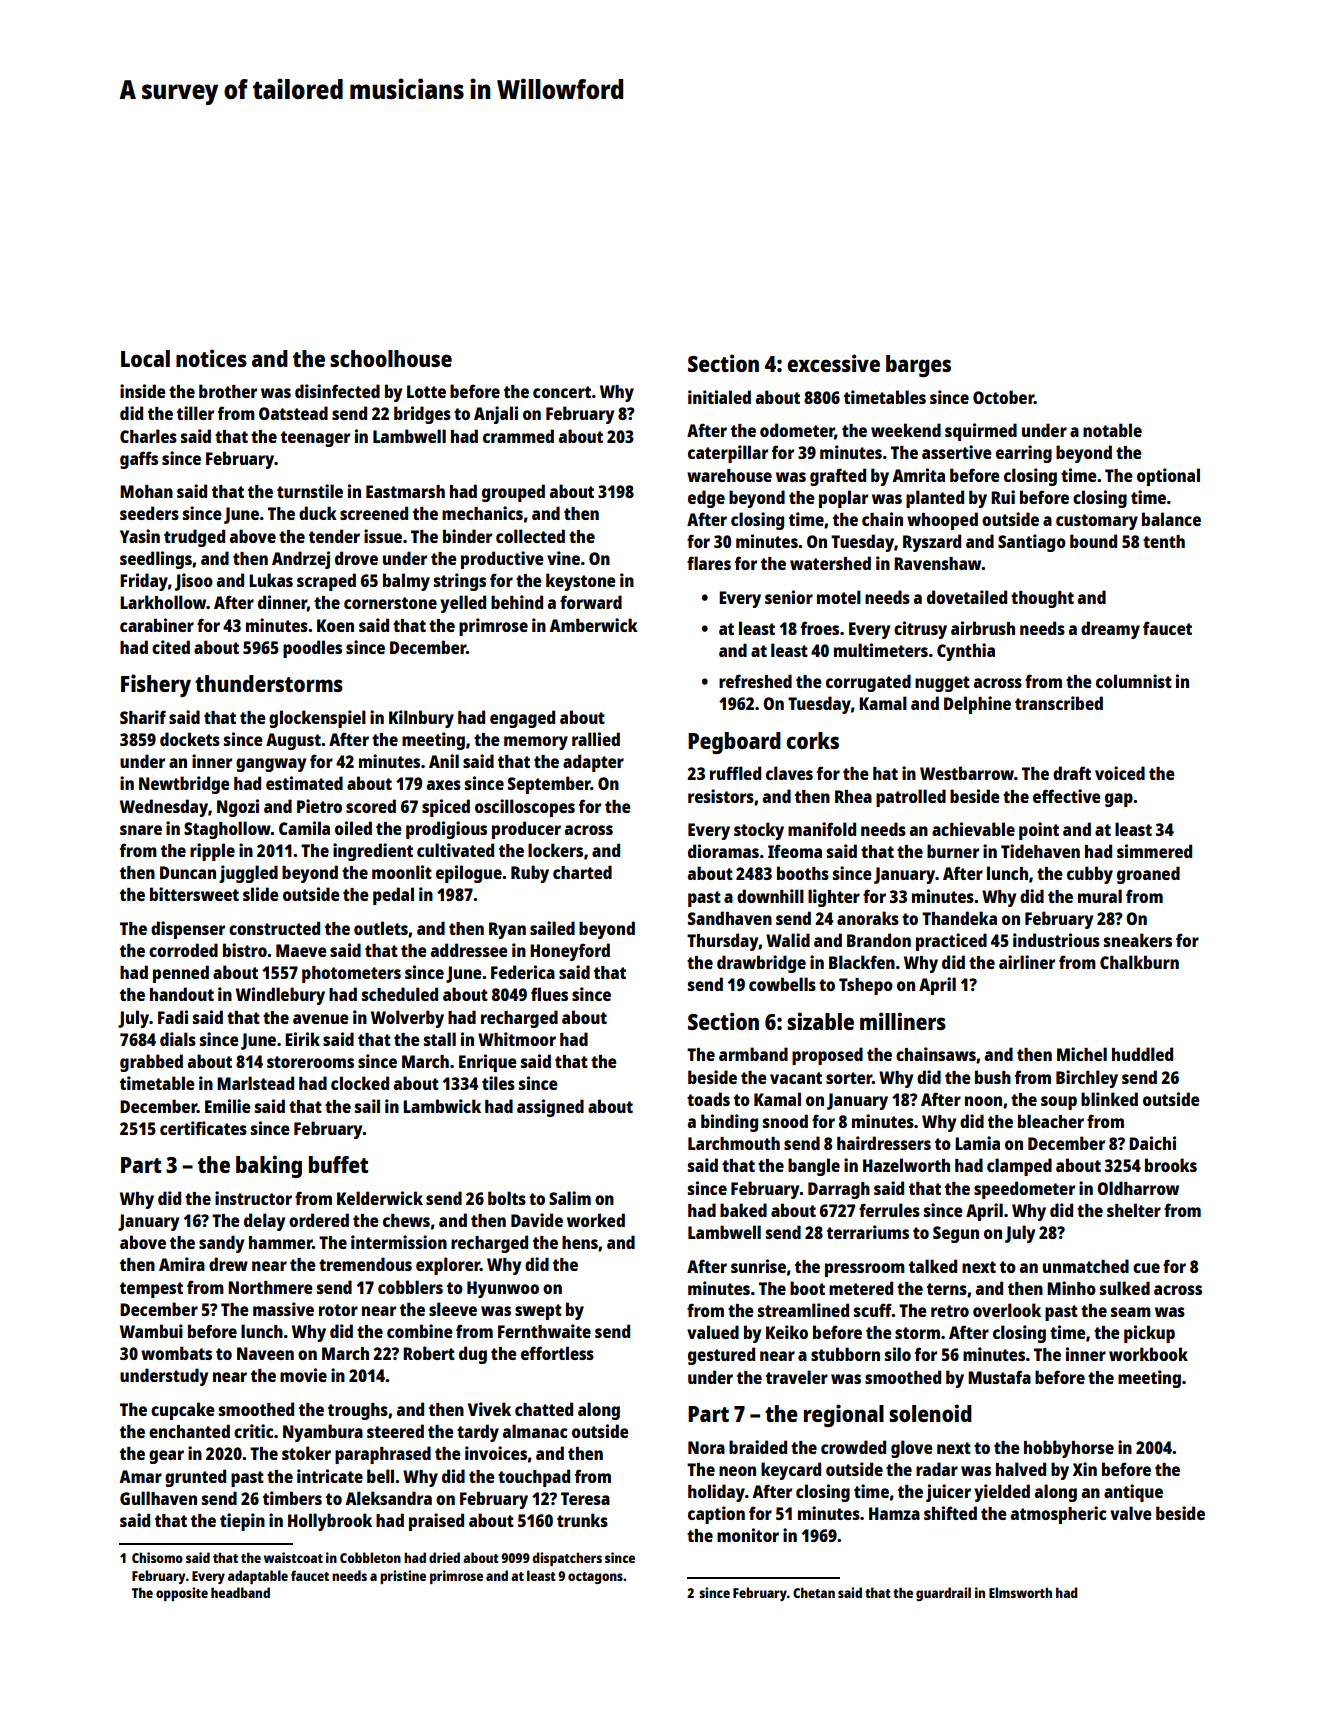 This screenshot has width=1328, height=1719. I want to click on concert, so click(562, 392).
